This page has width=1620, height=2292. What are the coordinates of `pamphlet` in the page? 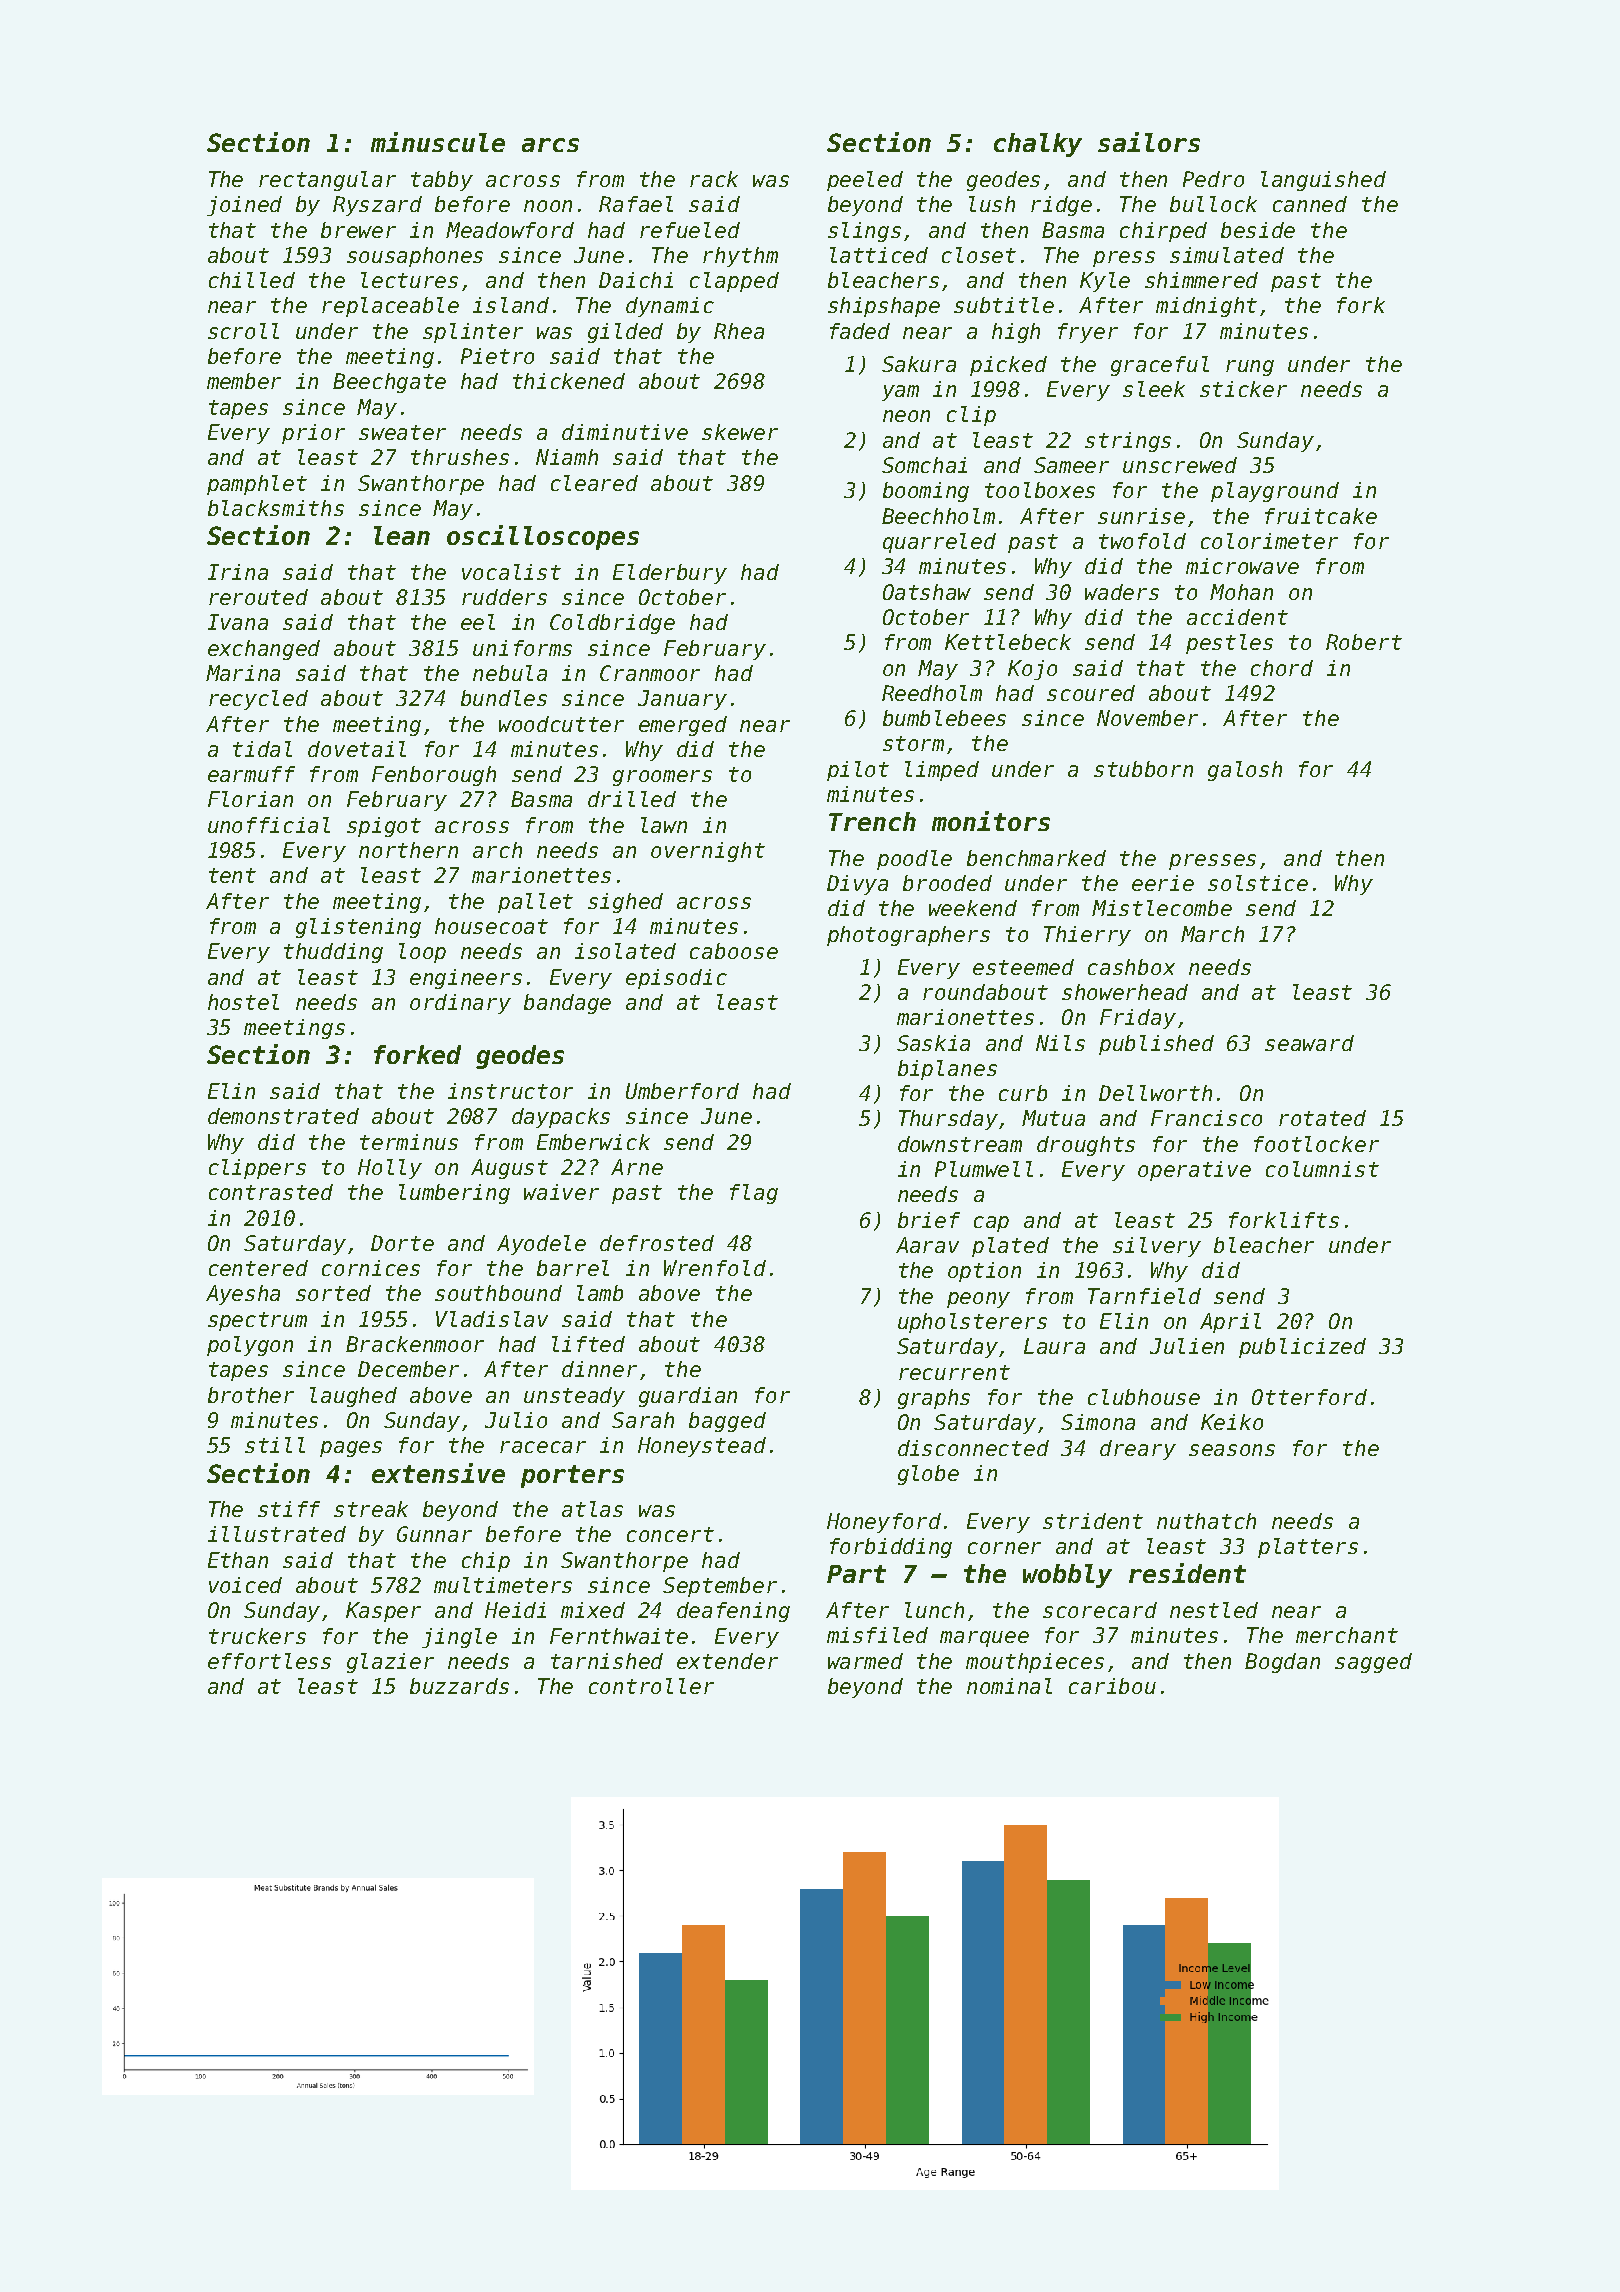 It's located at (257, 485).
